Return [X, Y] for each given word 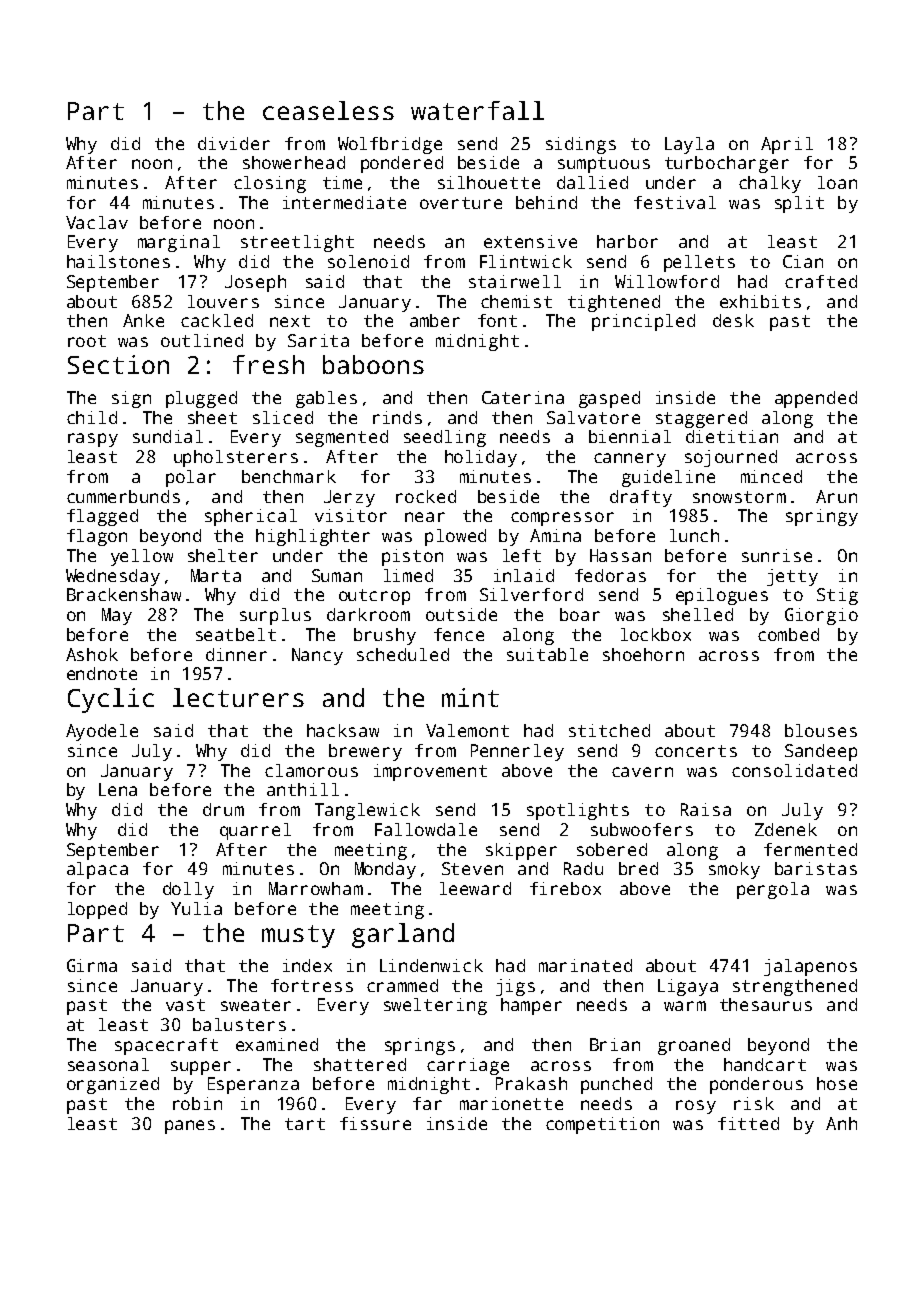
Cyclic [111, 700]
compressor [562, 519]
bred [638, 868]
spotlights [578, 811]
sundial [168, 436]
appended [816, 399]
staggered [701, 419]
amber [435, 320]
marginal [179, 243]
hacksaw [343, 730]
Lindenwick [431, 965]
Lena [118, 789]
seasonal [108, 1064]
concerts [696, 751]
